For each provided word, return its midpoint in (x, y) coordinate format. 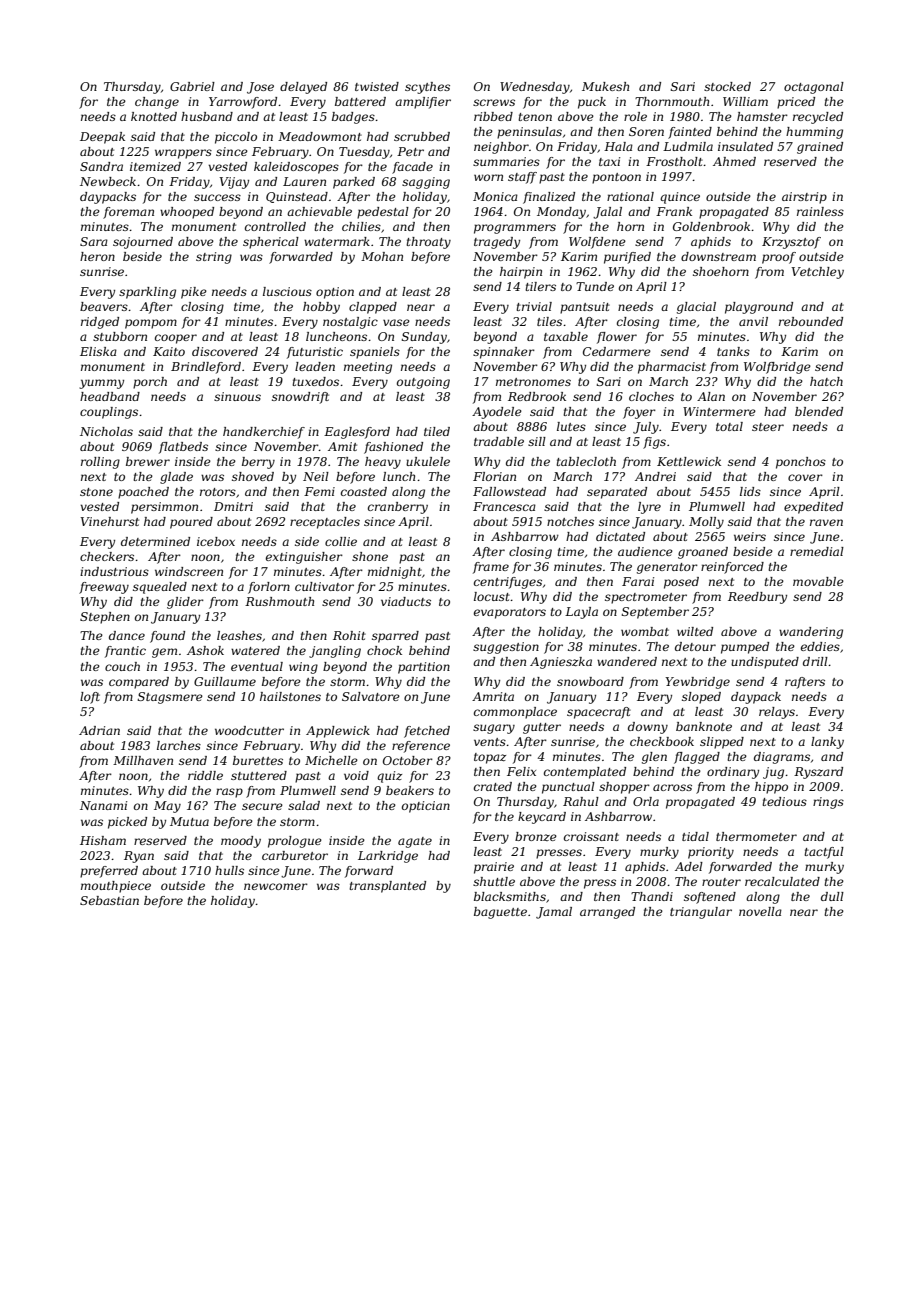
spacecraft (599, 713)
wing (303, 668)
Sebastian (109, 900)
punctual (568, 788)
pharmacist (672, 368)
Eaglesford (357, 433)
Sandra (101, 166)
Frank (674, 211)
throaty (428, 243)
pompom (151, 324)
